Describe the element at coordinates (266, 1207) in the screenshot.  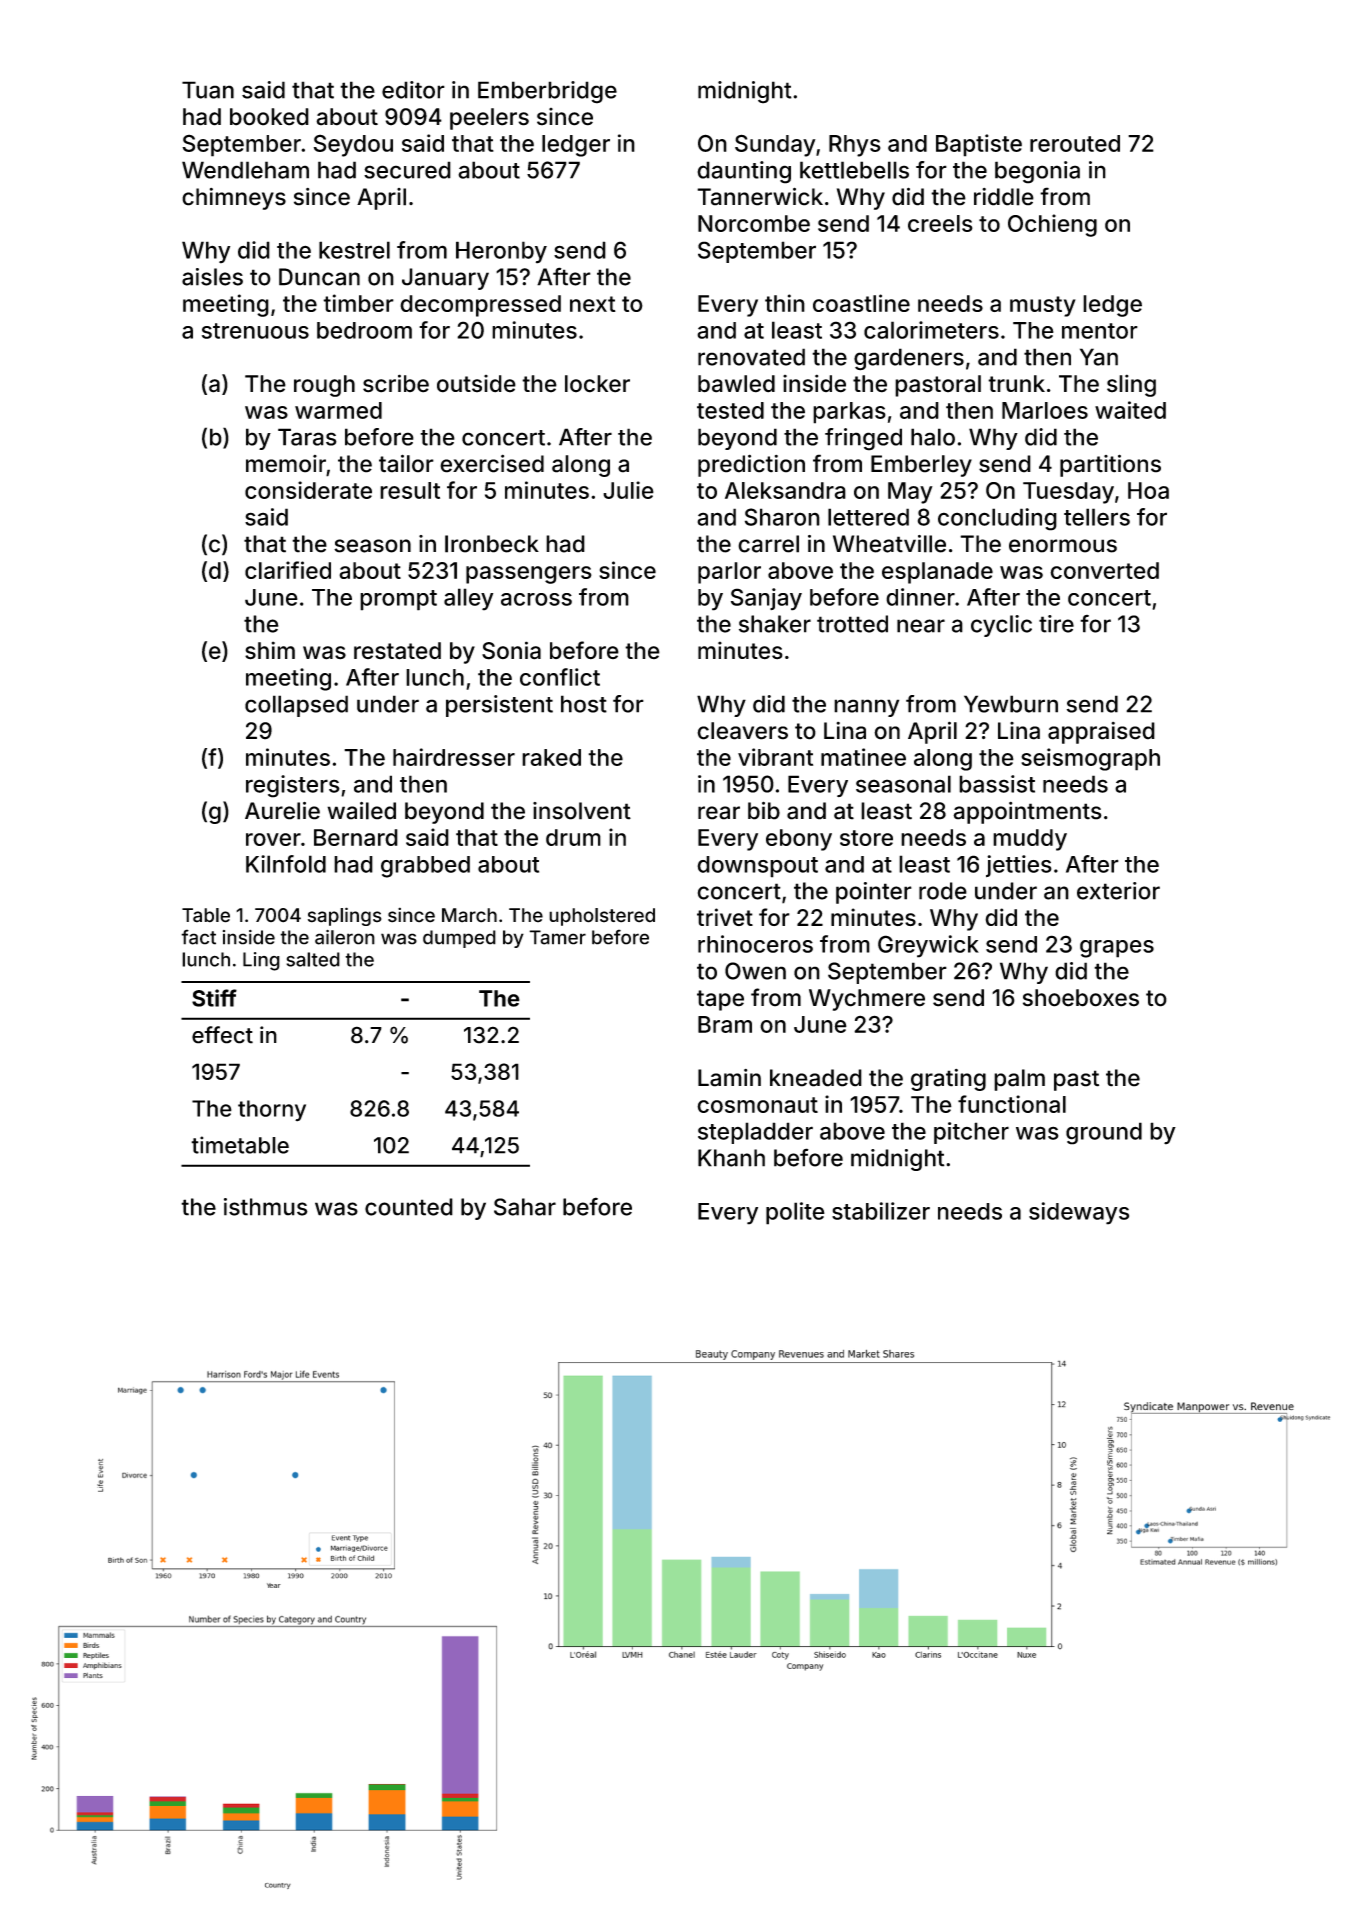
I see `isthmus` at that location.
